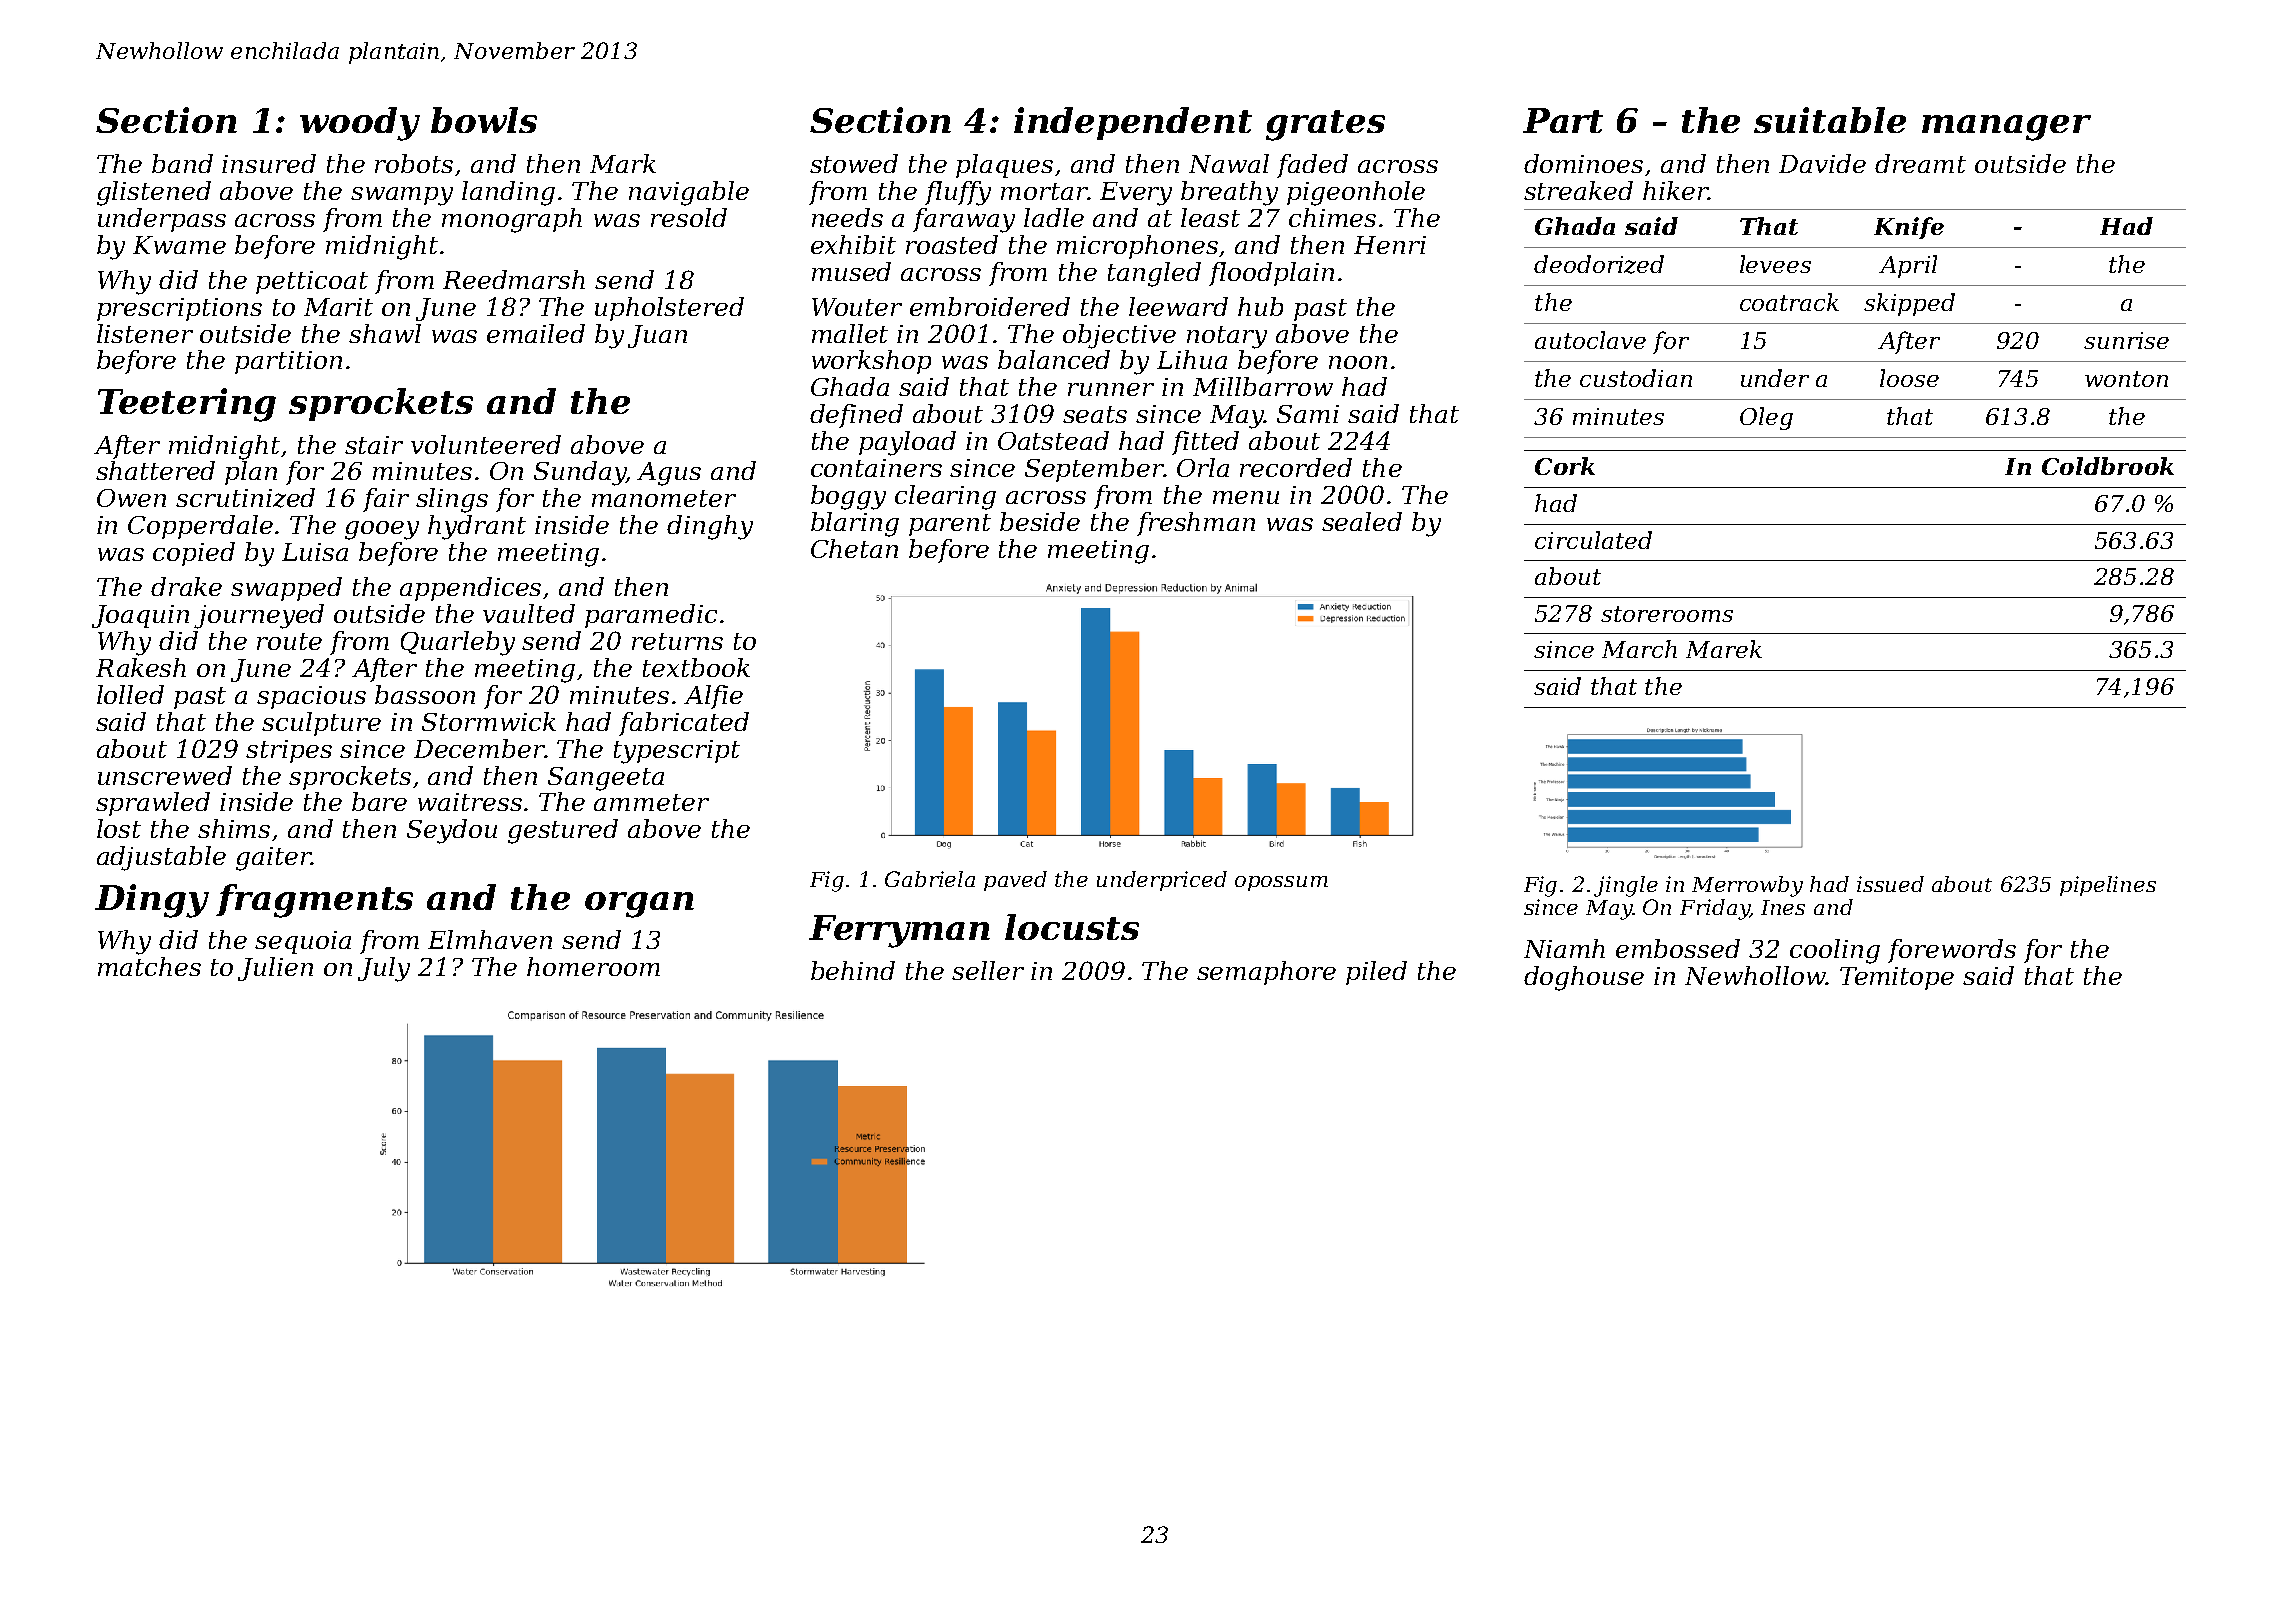  What do you see at coordinates (1626, 886) in the image?
I see `jingle` at bounding box center [1626, 886].
